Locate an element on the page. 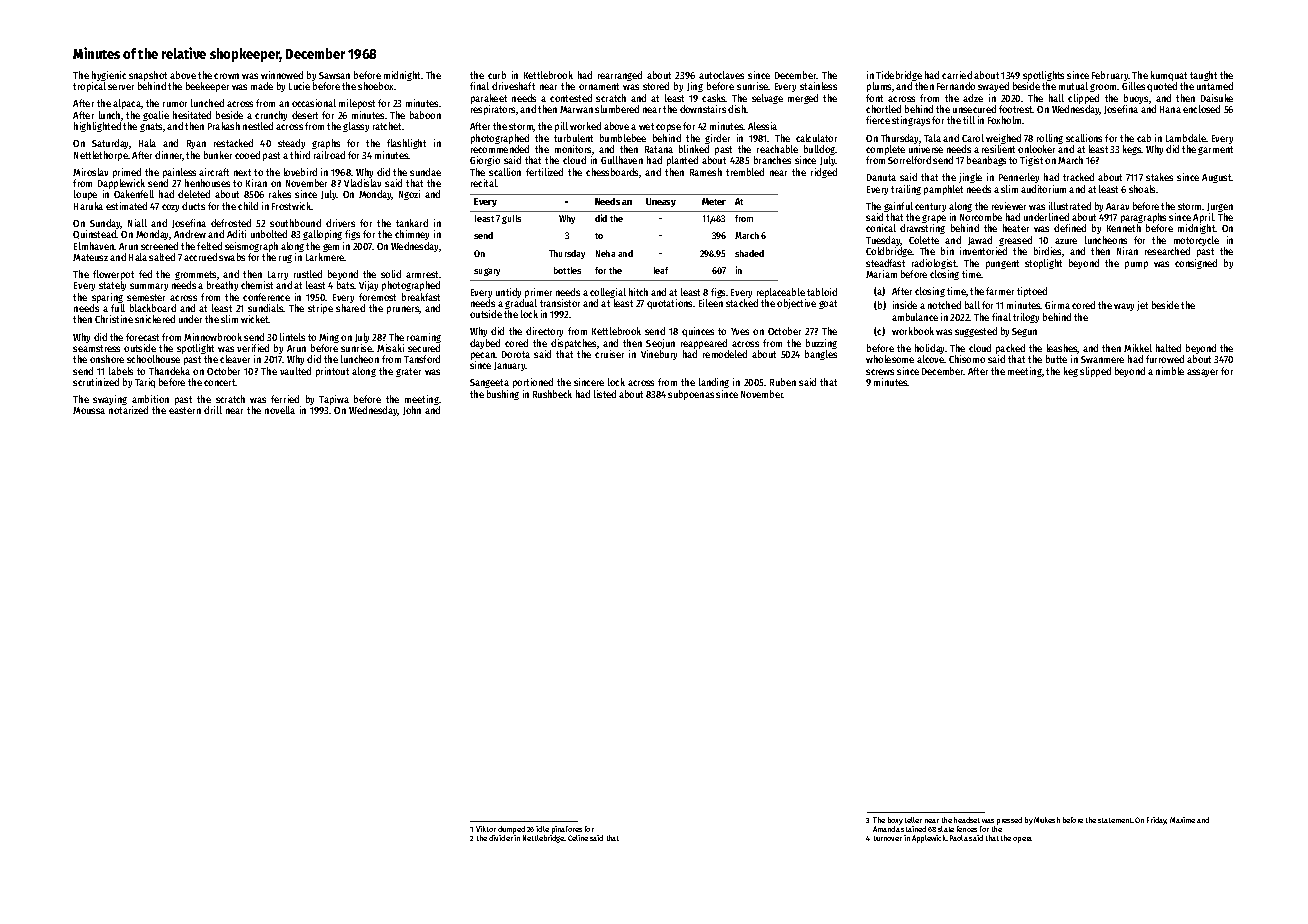  Larry is located at coordinates (278, 275).
